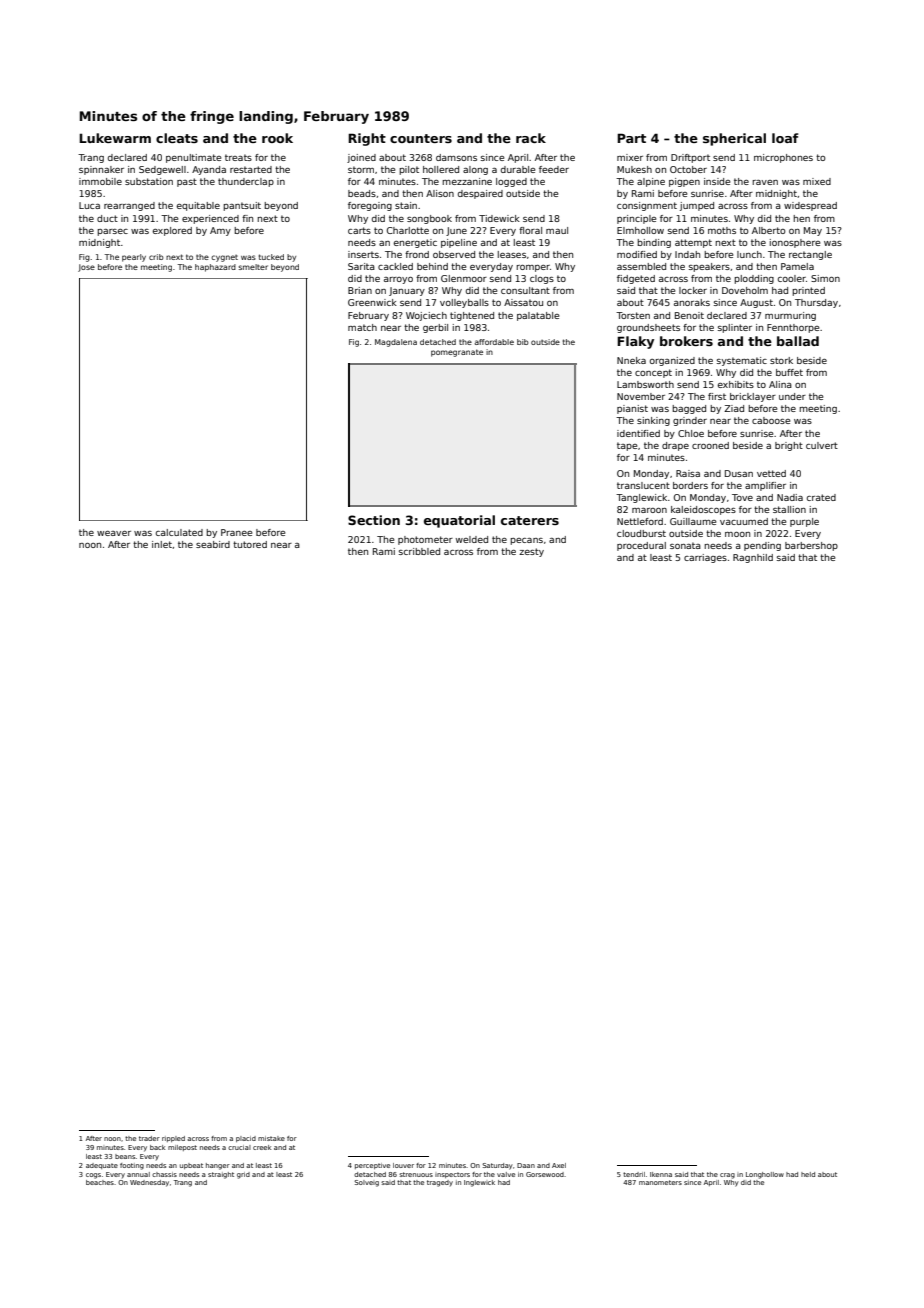  What do you see at coordinates (277, 138) in the page?
I see `rook` at bounding box center [277, 138].
